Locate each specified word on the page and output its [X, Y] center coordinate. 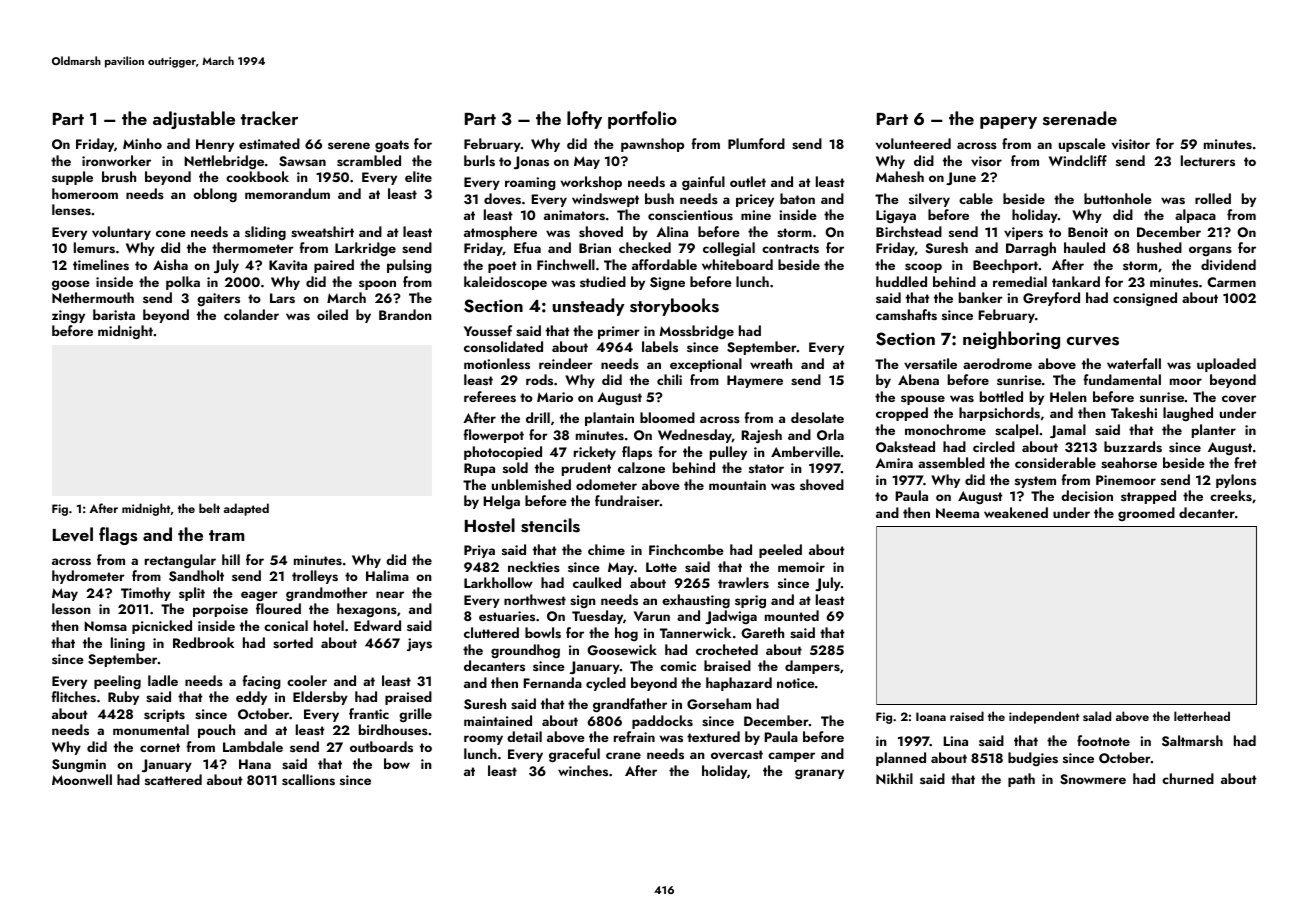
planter [1214, 431]
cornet [160, 747]
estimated [269, 143]
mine [756, 215]
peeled [780, 551]
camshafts [906, 314]
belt [209, 508]
